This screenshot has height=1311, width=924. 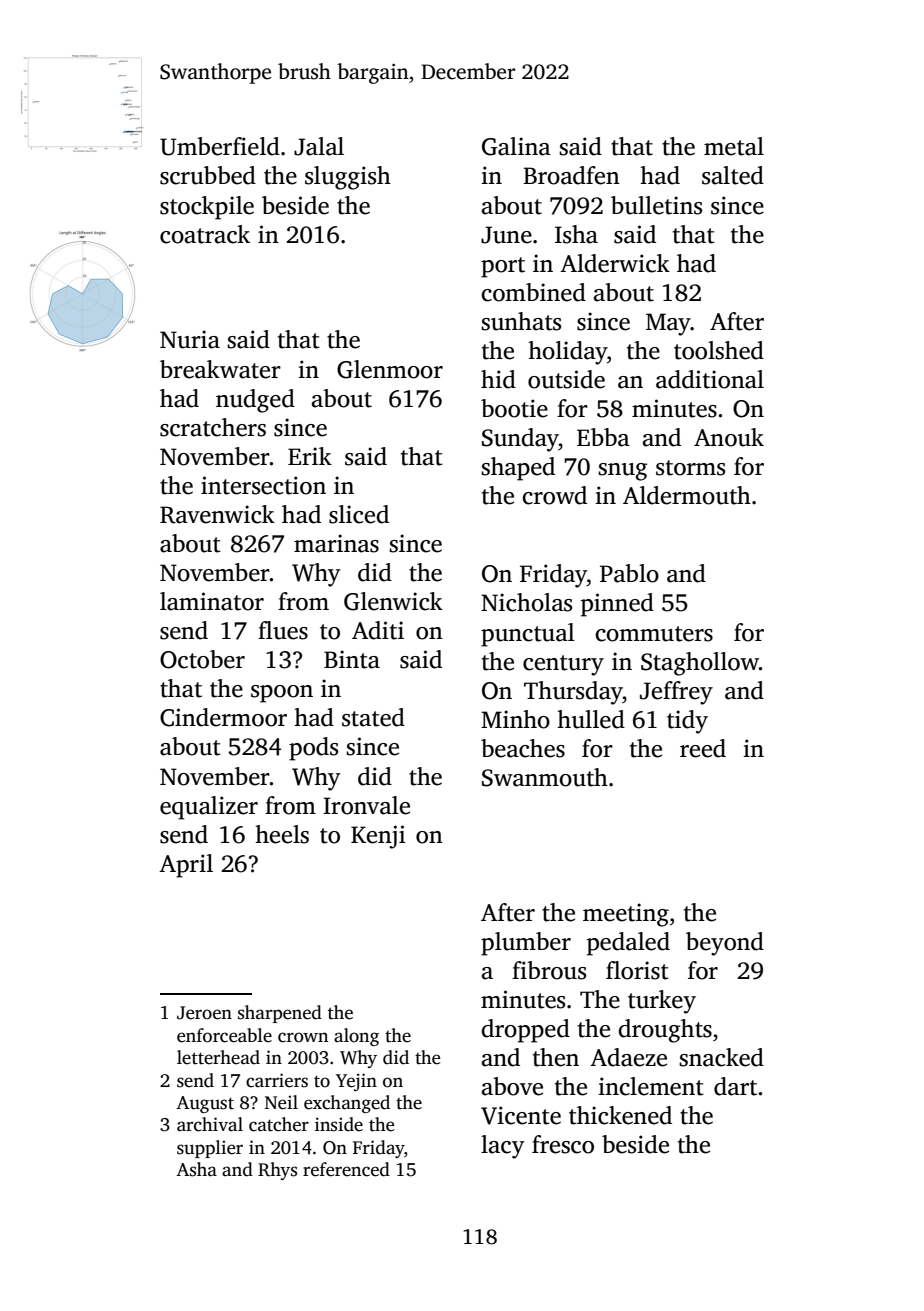 What do you see at coordinates (521, 321) in the screenshot?
I see `sunhats` at bounding box center [521, 321].
